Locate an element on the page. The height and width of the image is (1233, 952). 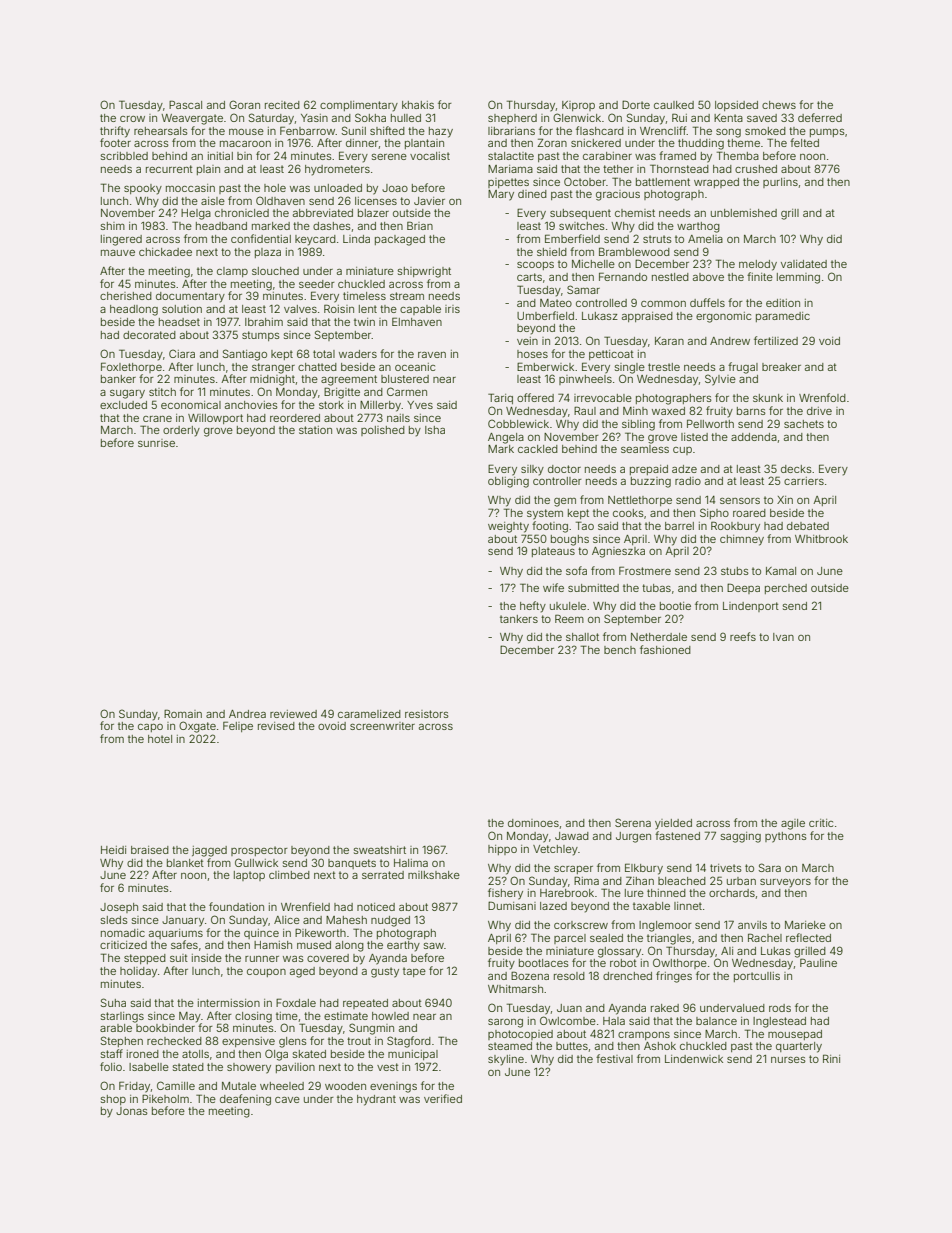
sunrise is located at coordinates (156, 443).
